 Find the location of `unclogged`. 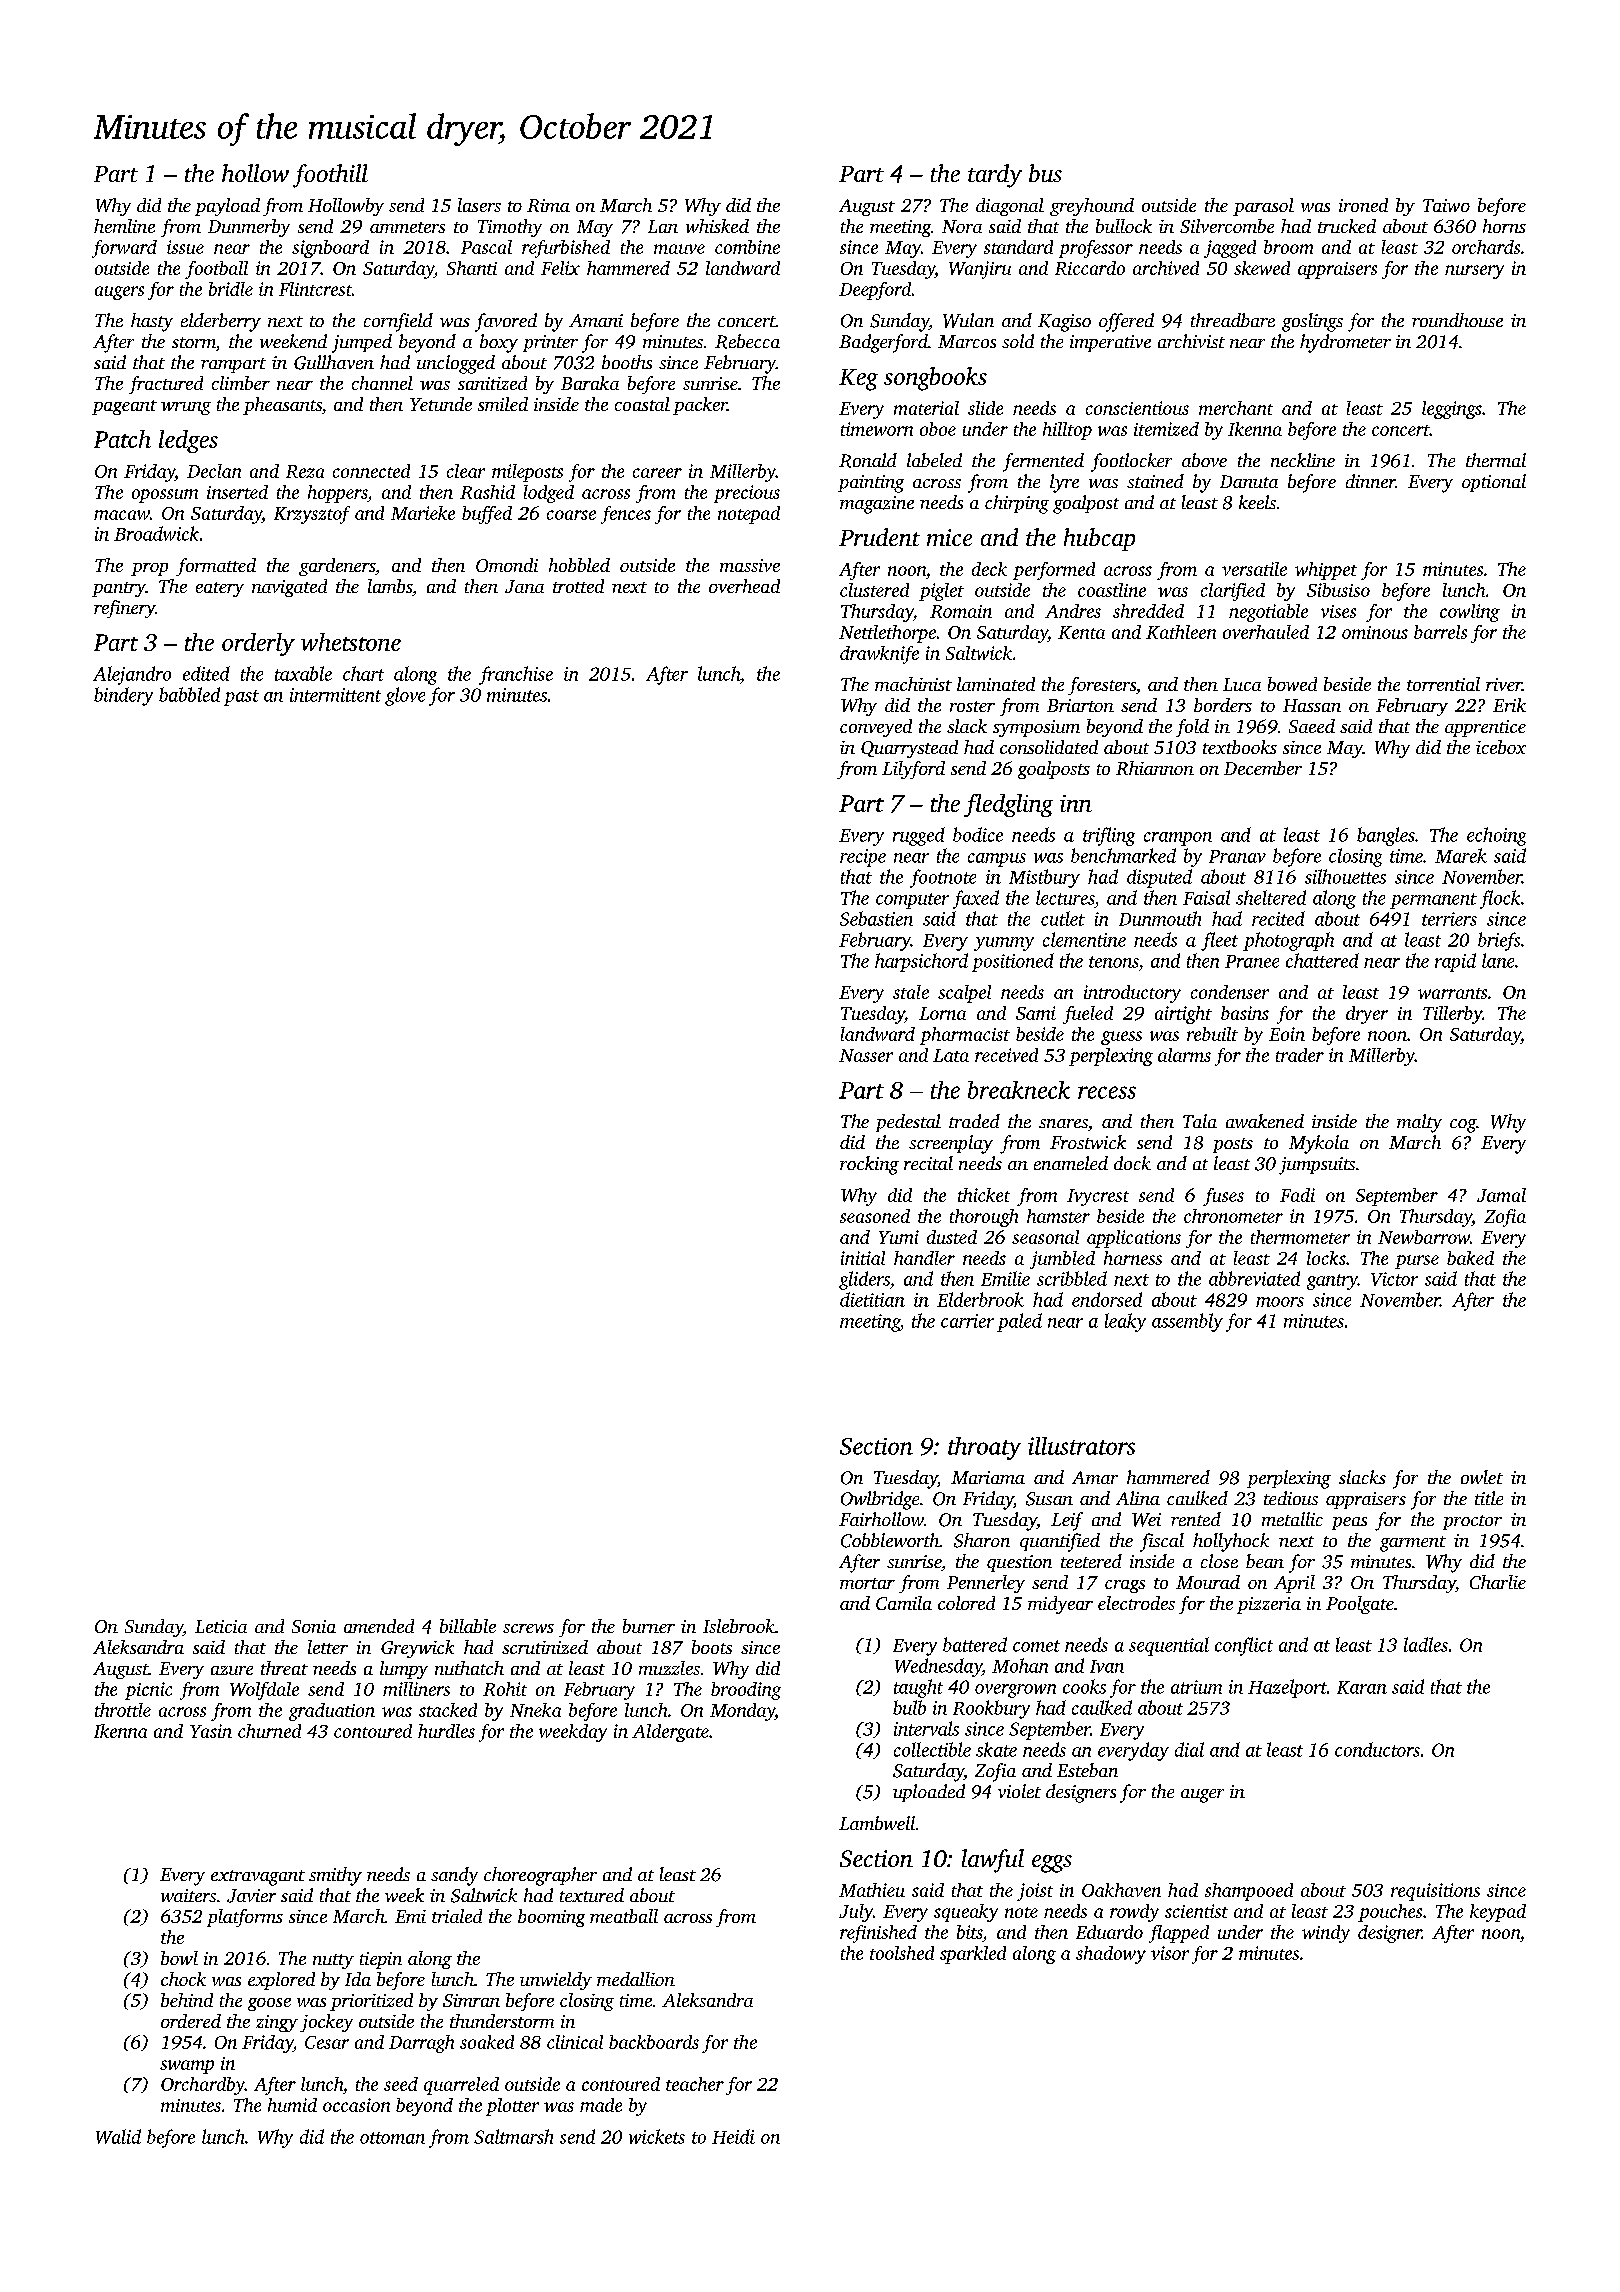

unclogged is located at coordinates (456, 364).
